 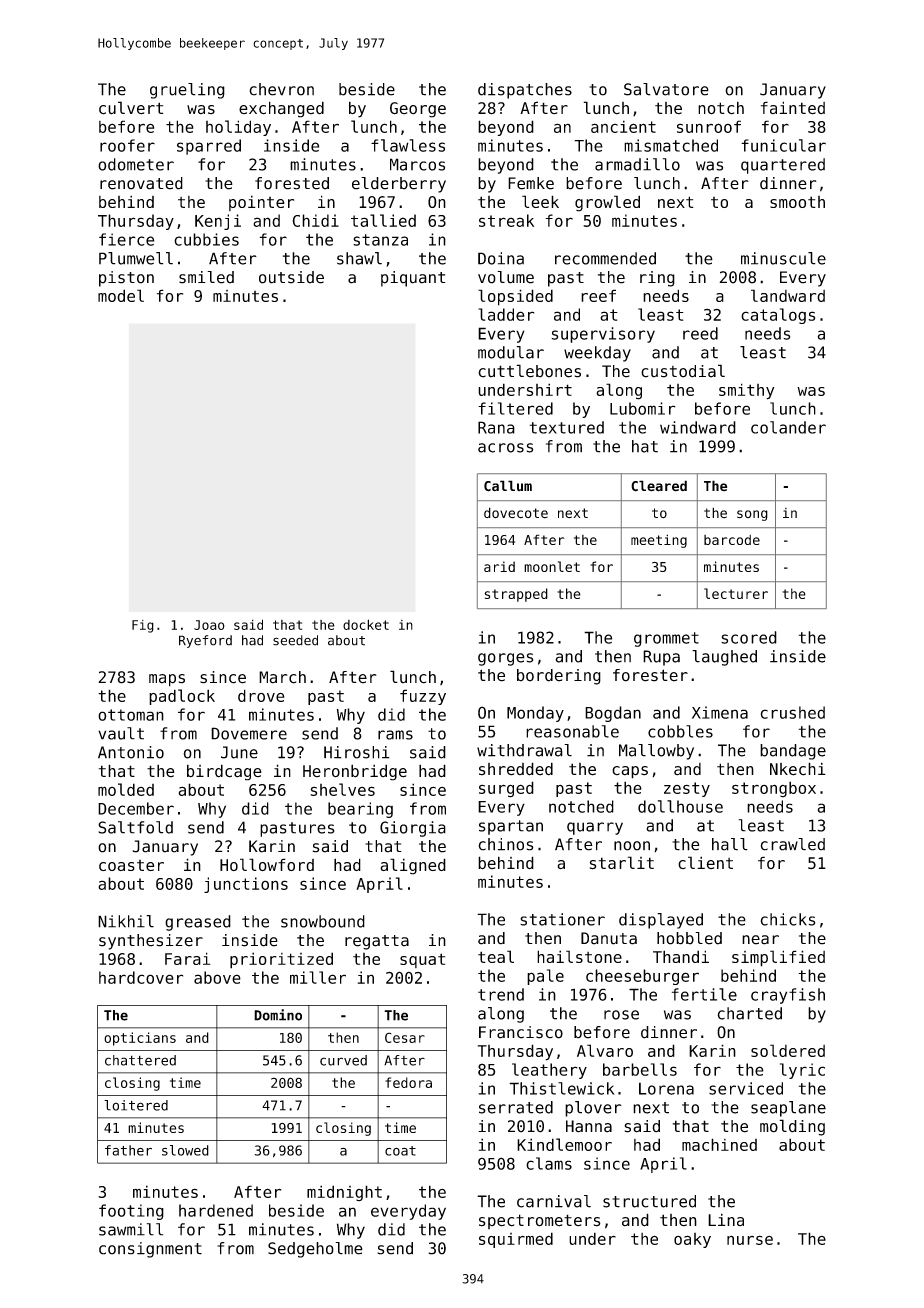 I want to click on junctions, so click(x=246, y=885).
